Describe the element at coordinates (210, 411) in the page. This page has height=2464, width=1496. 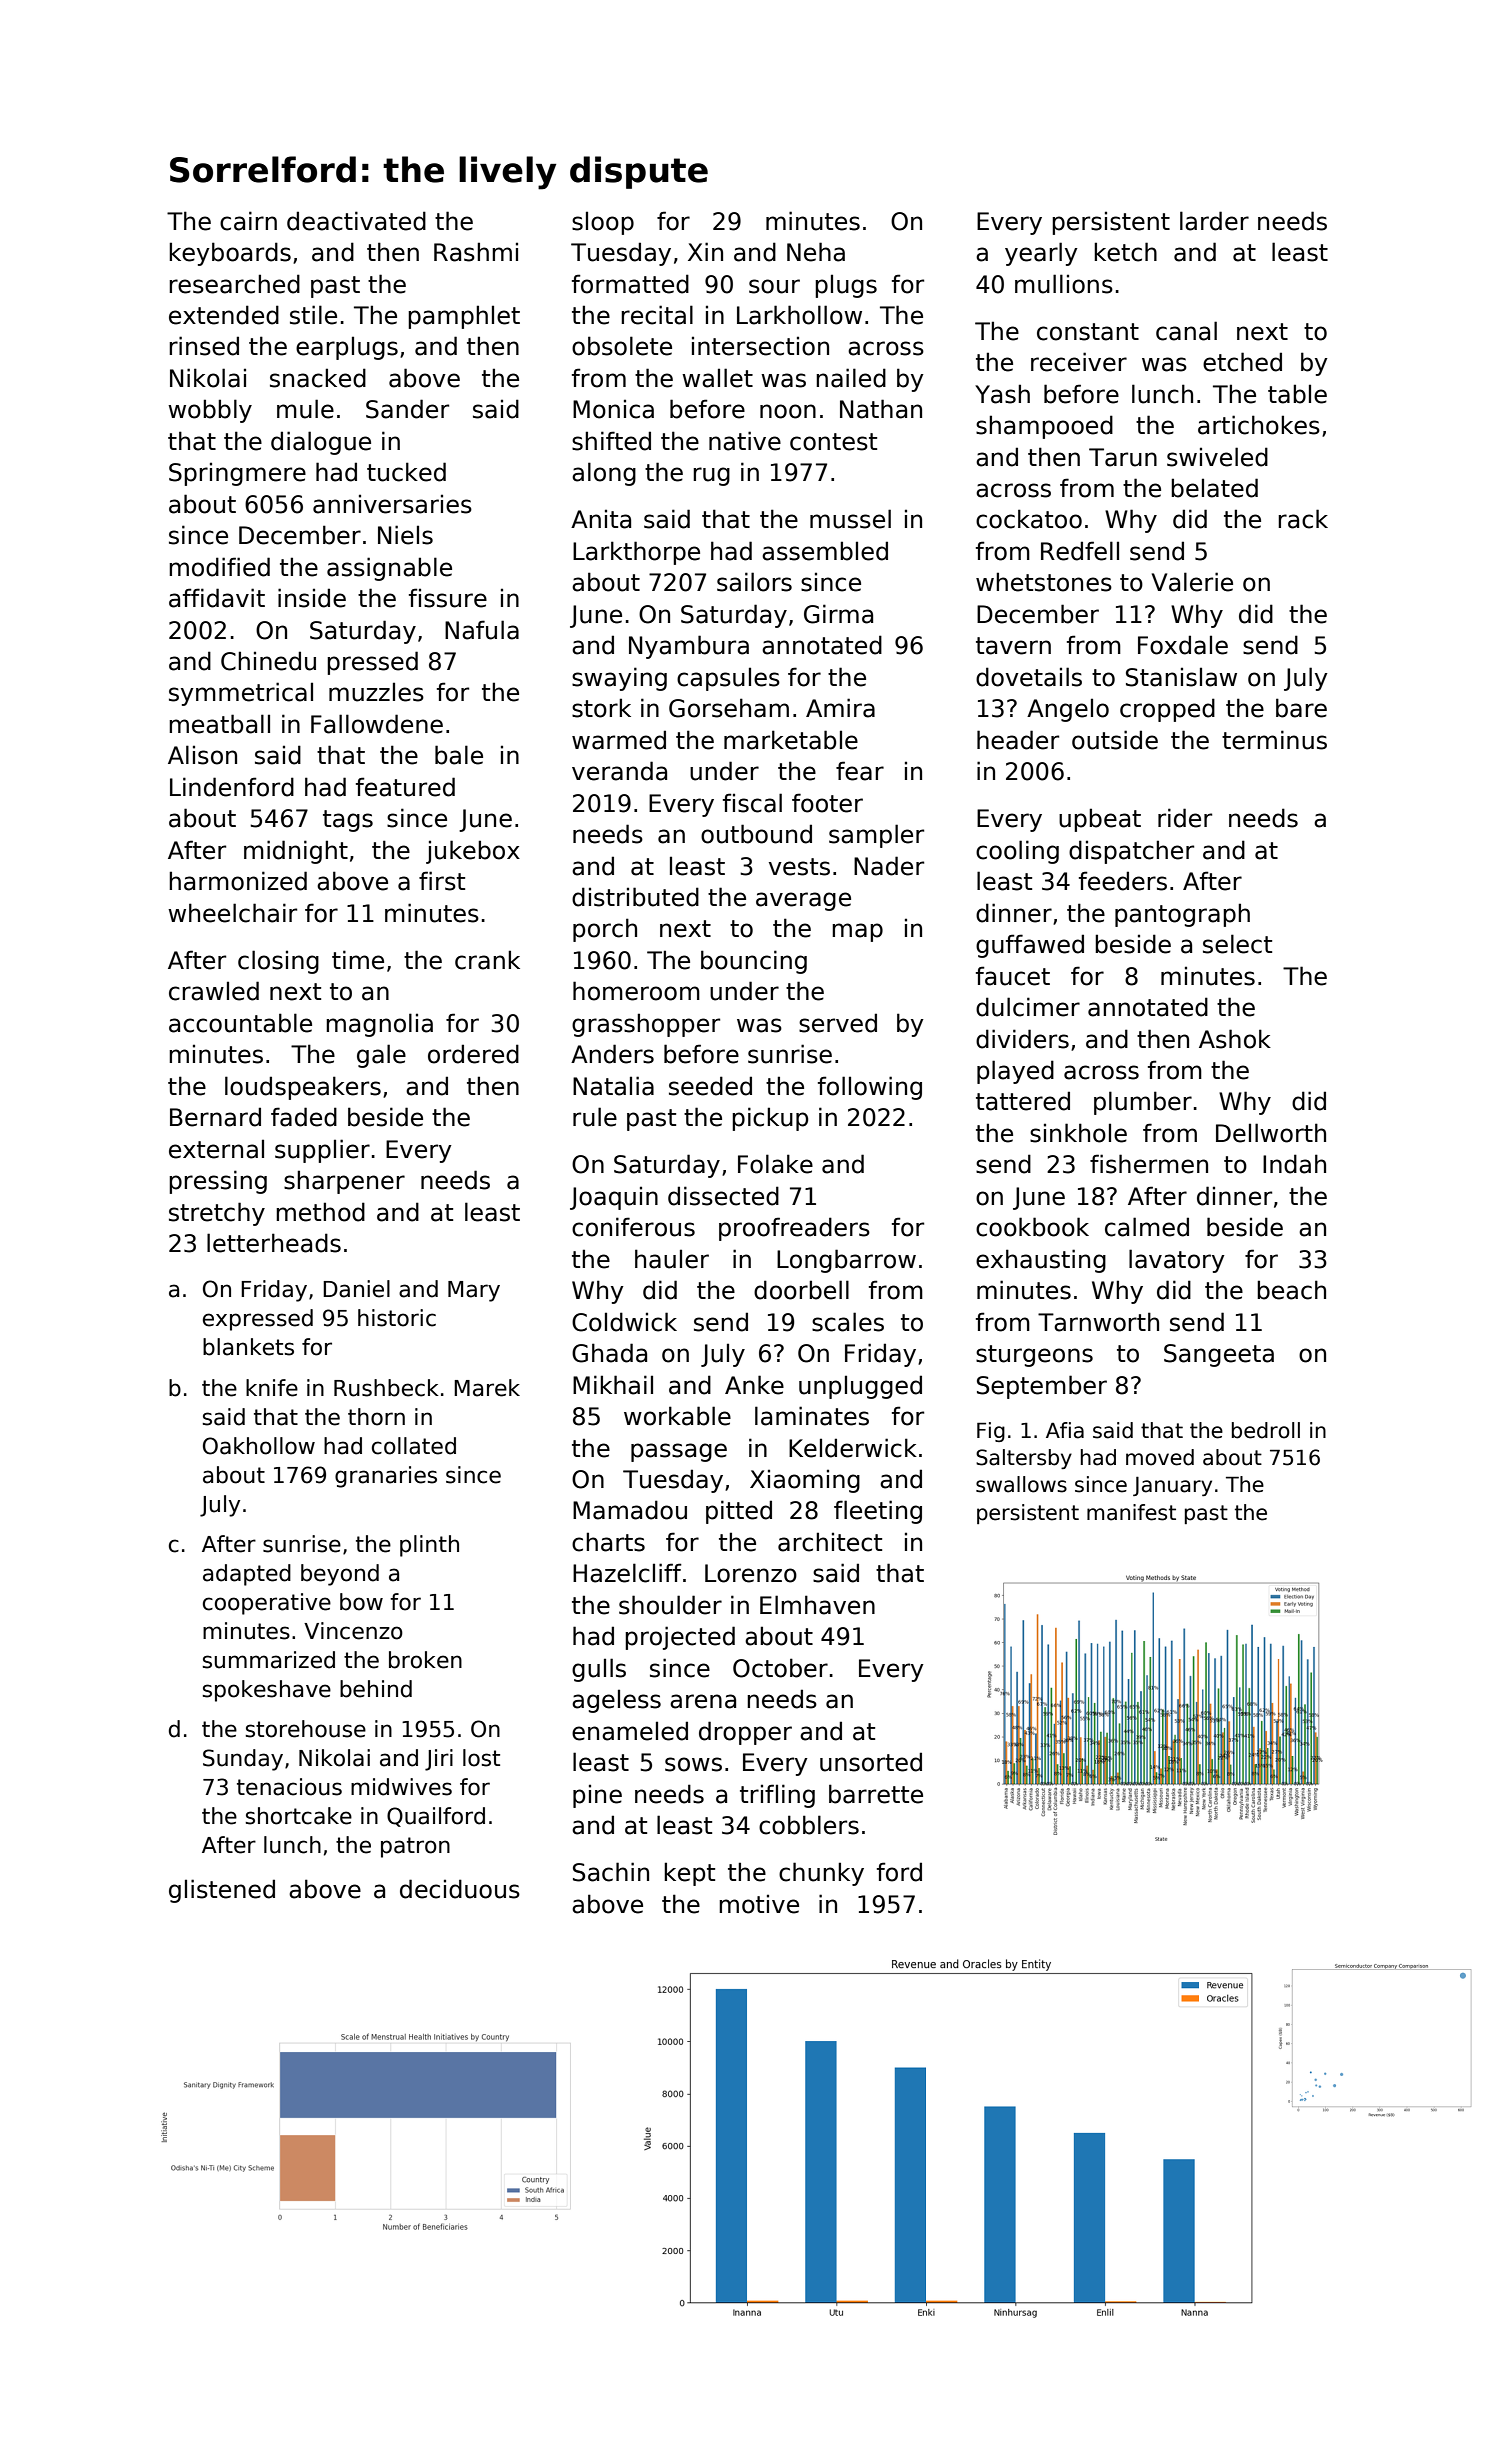
I see `wobbly` at that location.
